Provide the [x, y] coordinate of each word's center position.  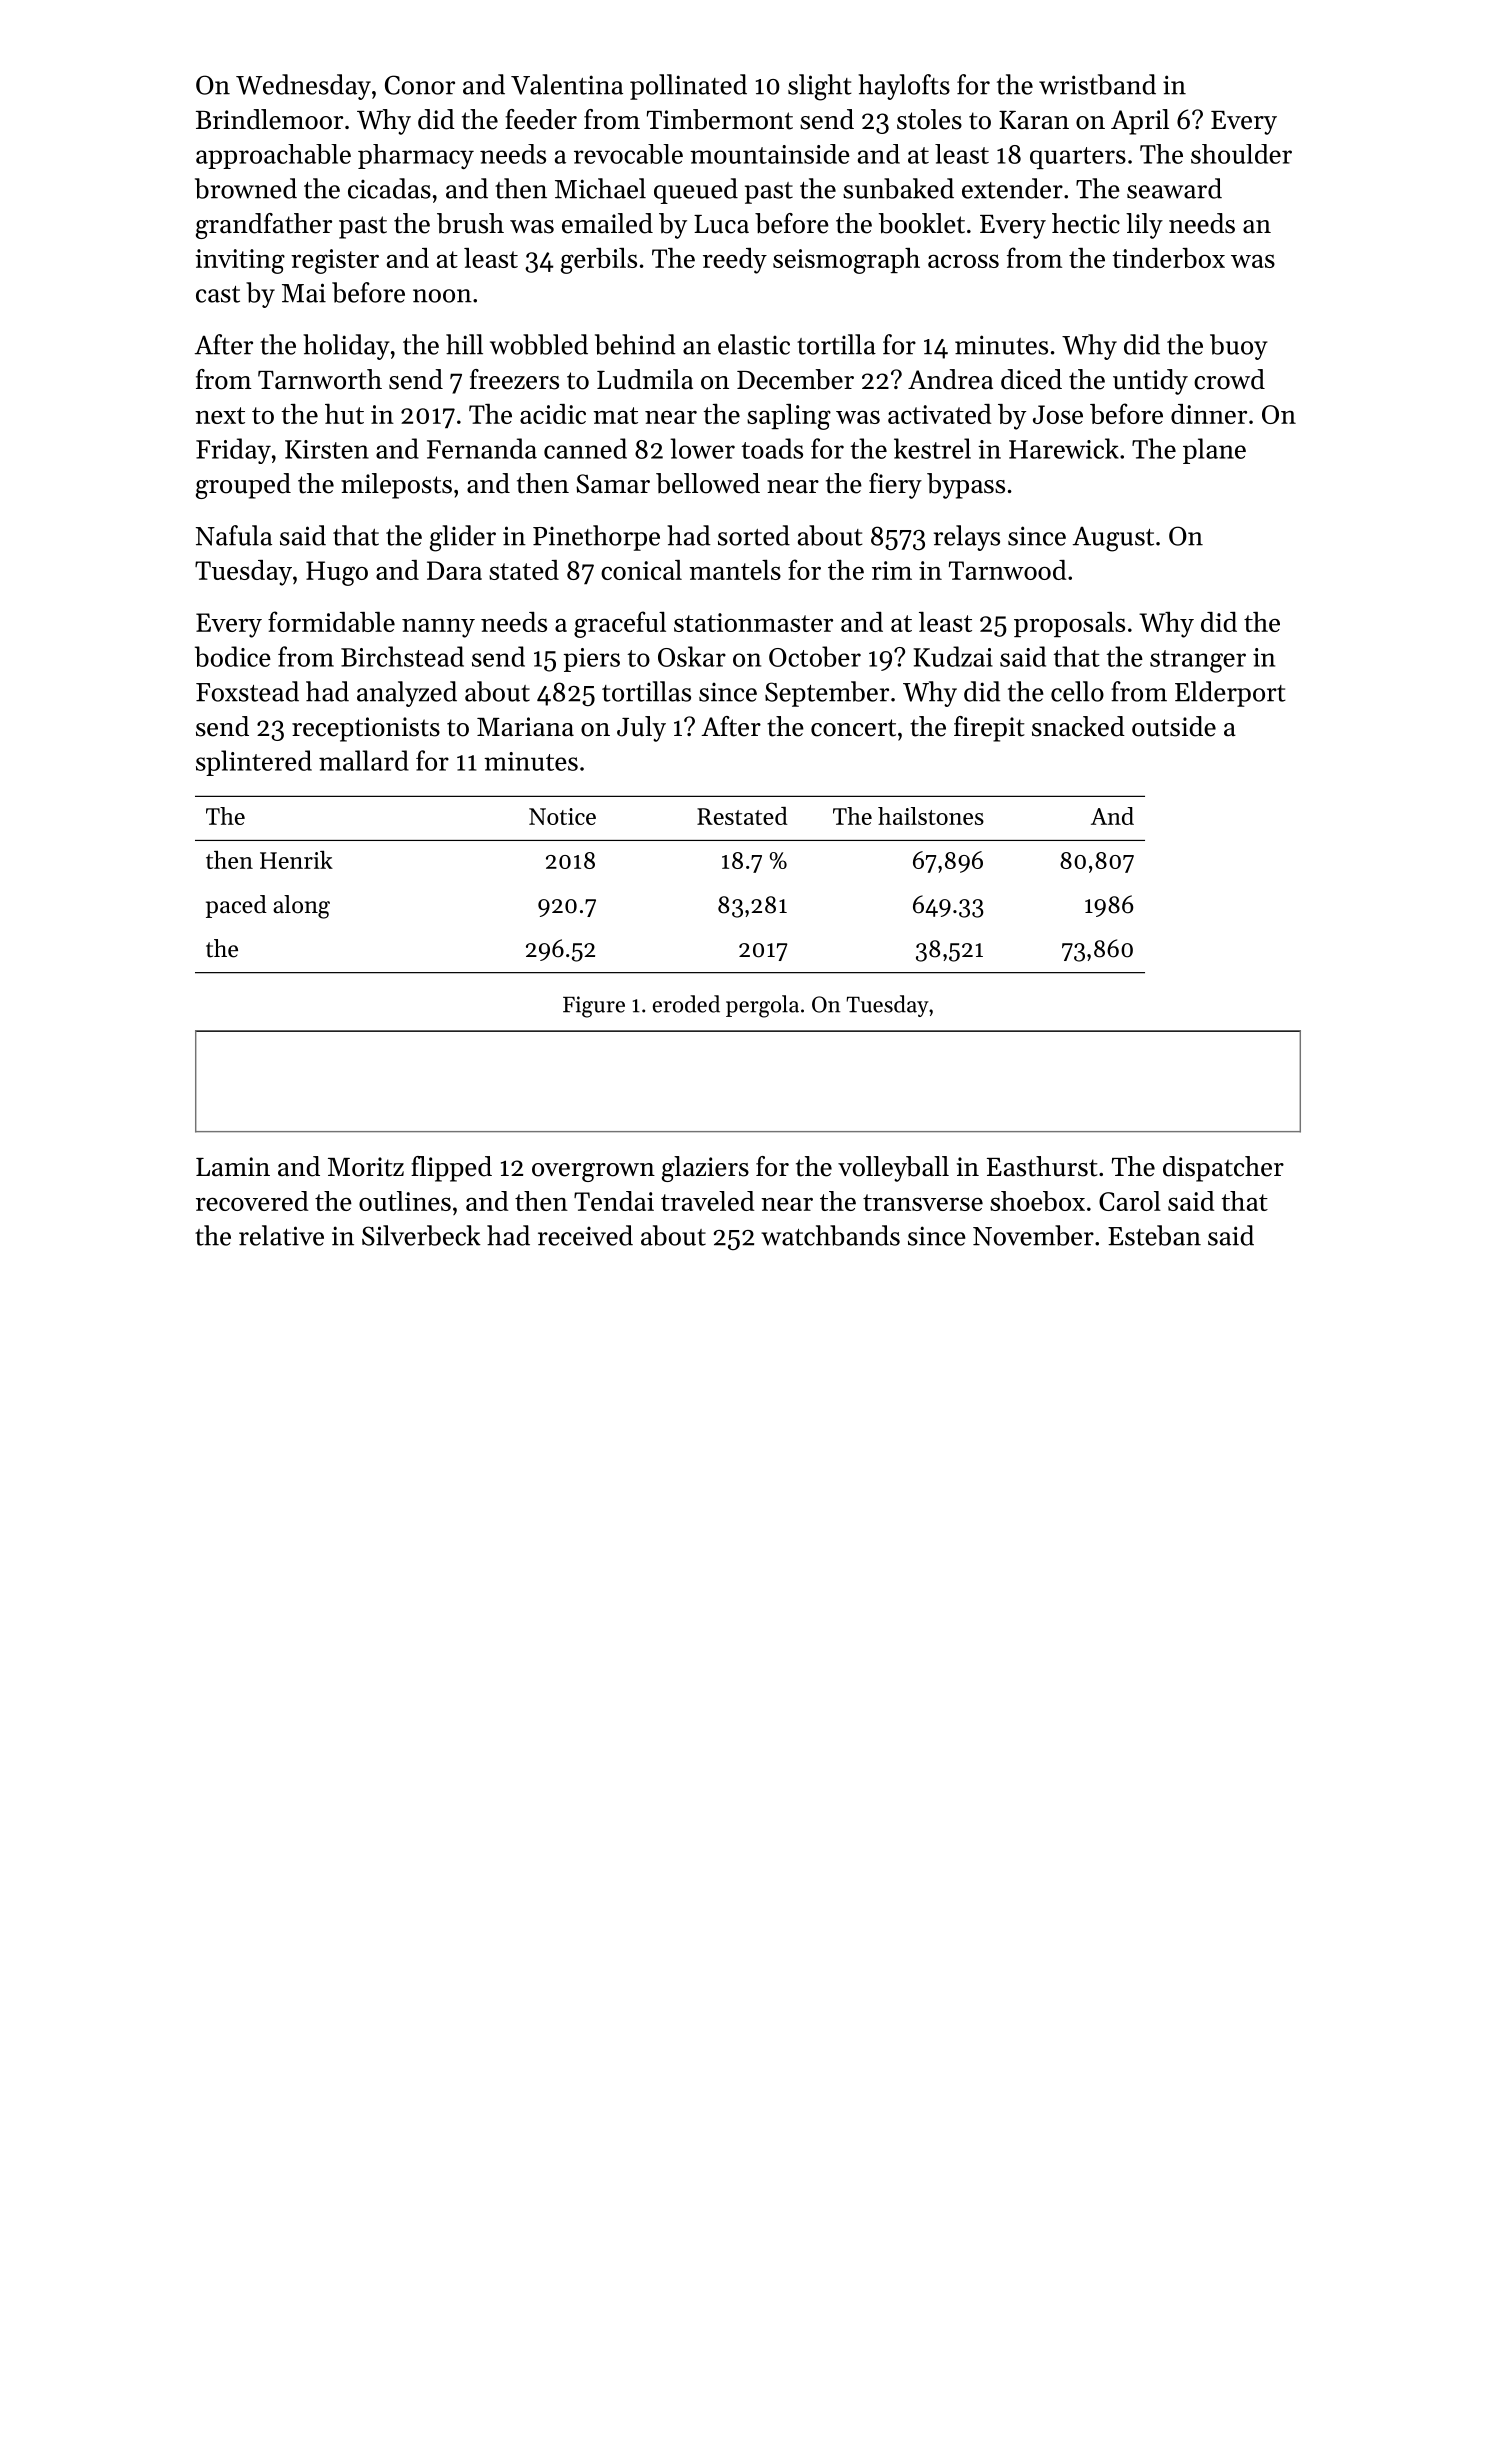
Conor [420, 85]
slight [820, 87]
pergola [762, 1006]
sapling [789, 417]
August [1113, 539]
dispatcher [1223, 1169]
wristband [1097, 84]
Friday [233, 451]
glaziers [705, 1169]
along [301, 907]
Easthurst [1042, 1166]
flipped [451, 1169]
